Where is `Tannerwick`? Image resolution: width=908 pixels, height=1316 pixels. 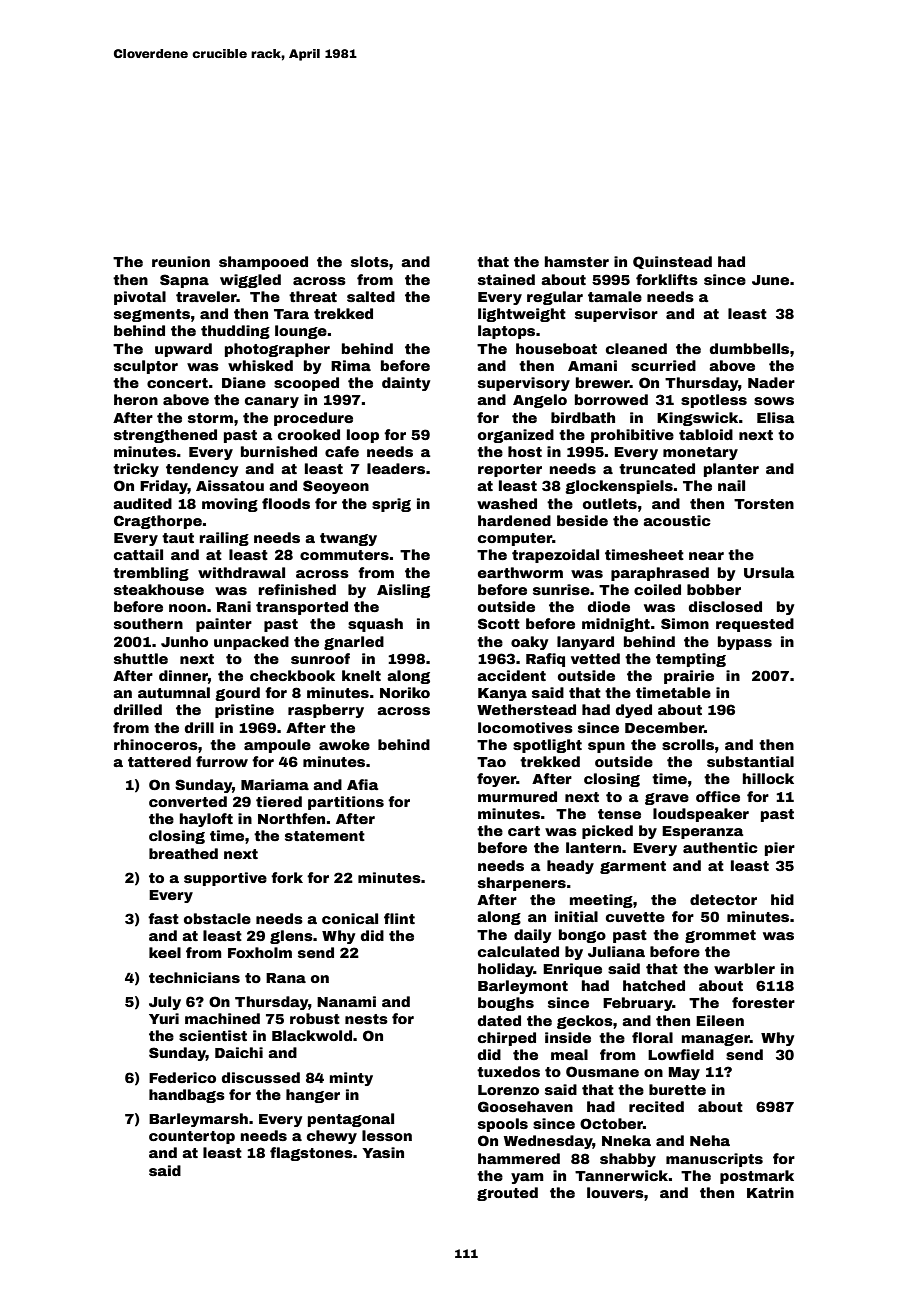 Tannerwick is located at coordinates (621, 1175).
